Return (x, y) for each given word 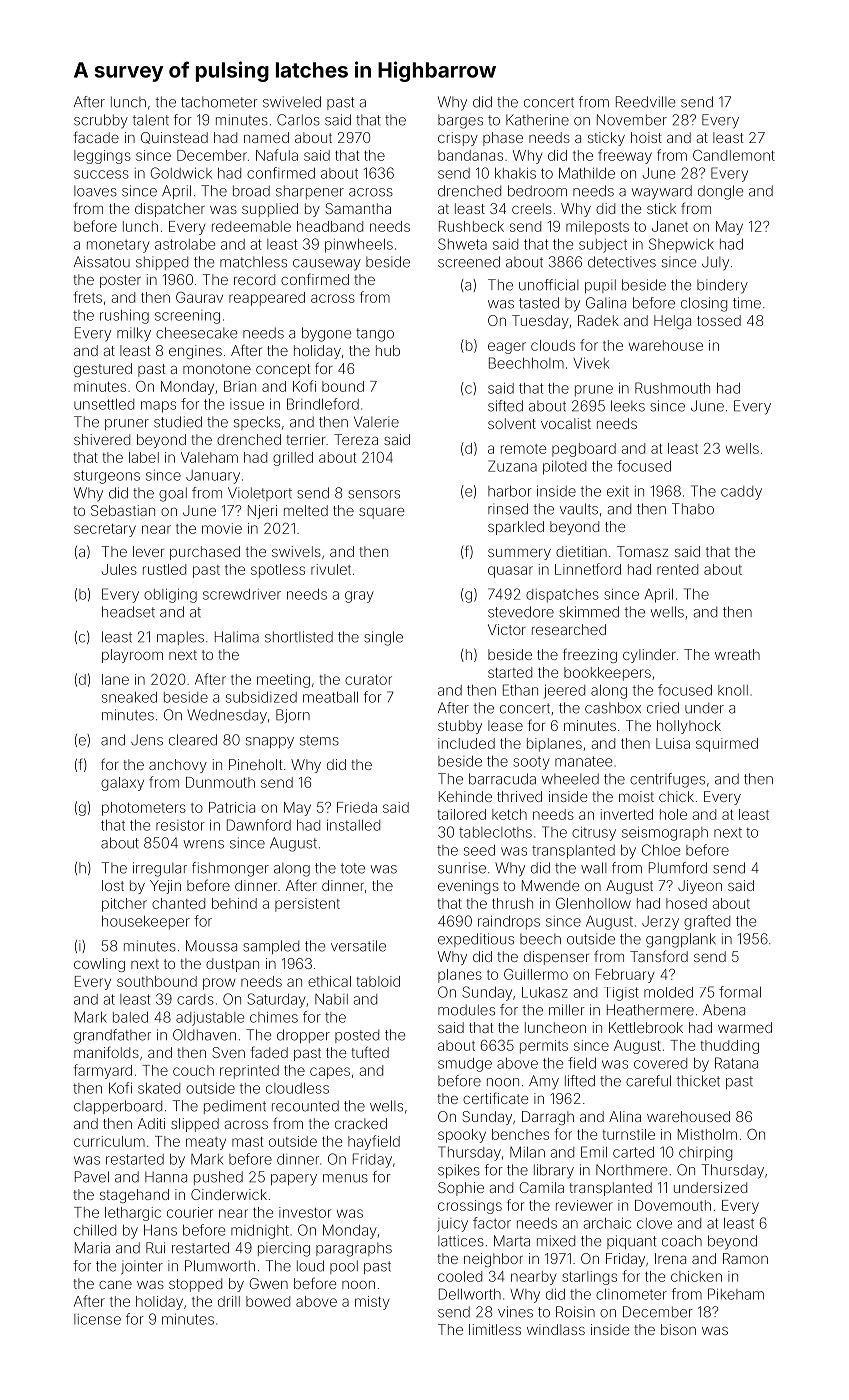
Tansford (659, 956)
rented (677, 569)
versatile (358, 946)
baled (130, 1017)
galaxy (122, 784)
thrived (519, 796)
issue (247, 404)
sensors (374, 494)
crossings (470, 1207)
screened (469, 262)
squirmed (727, 745)
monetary (118, 246)
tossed (719, 320)
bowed (268, 1301)
